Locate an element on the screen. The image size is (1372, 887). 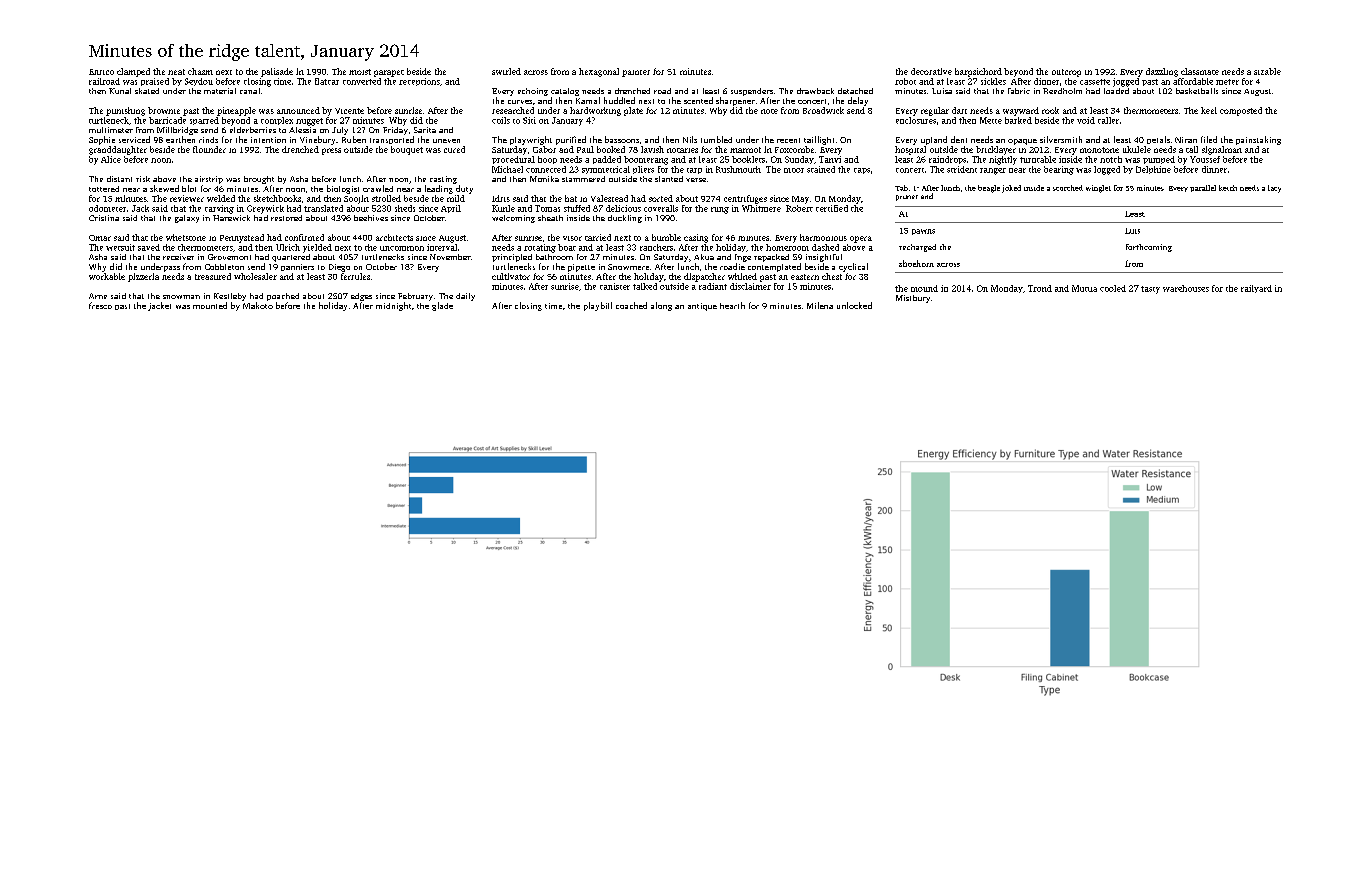
chasm is located at coordinates (200, 71).
